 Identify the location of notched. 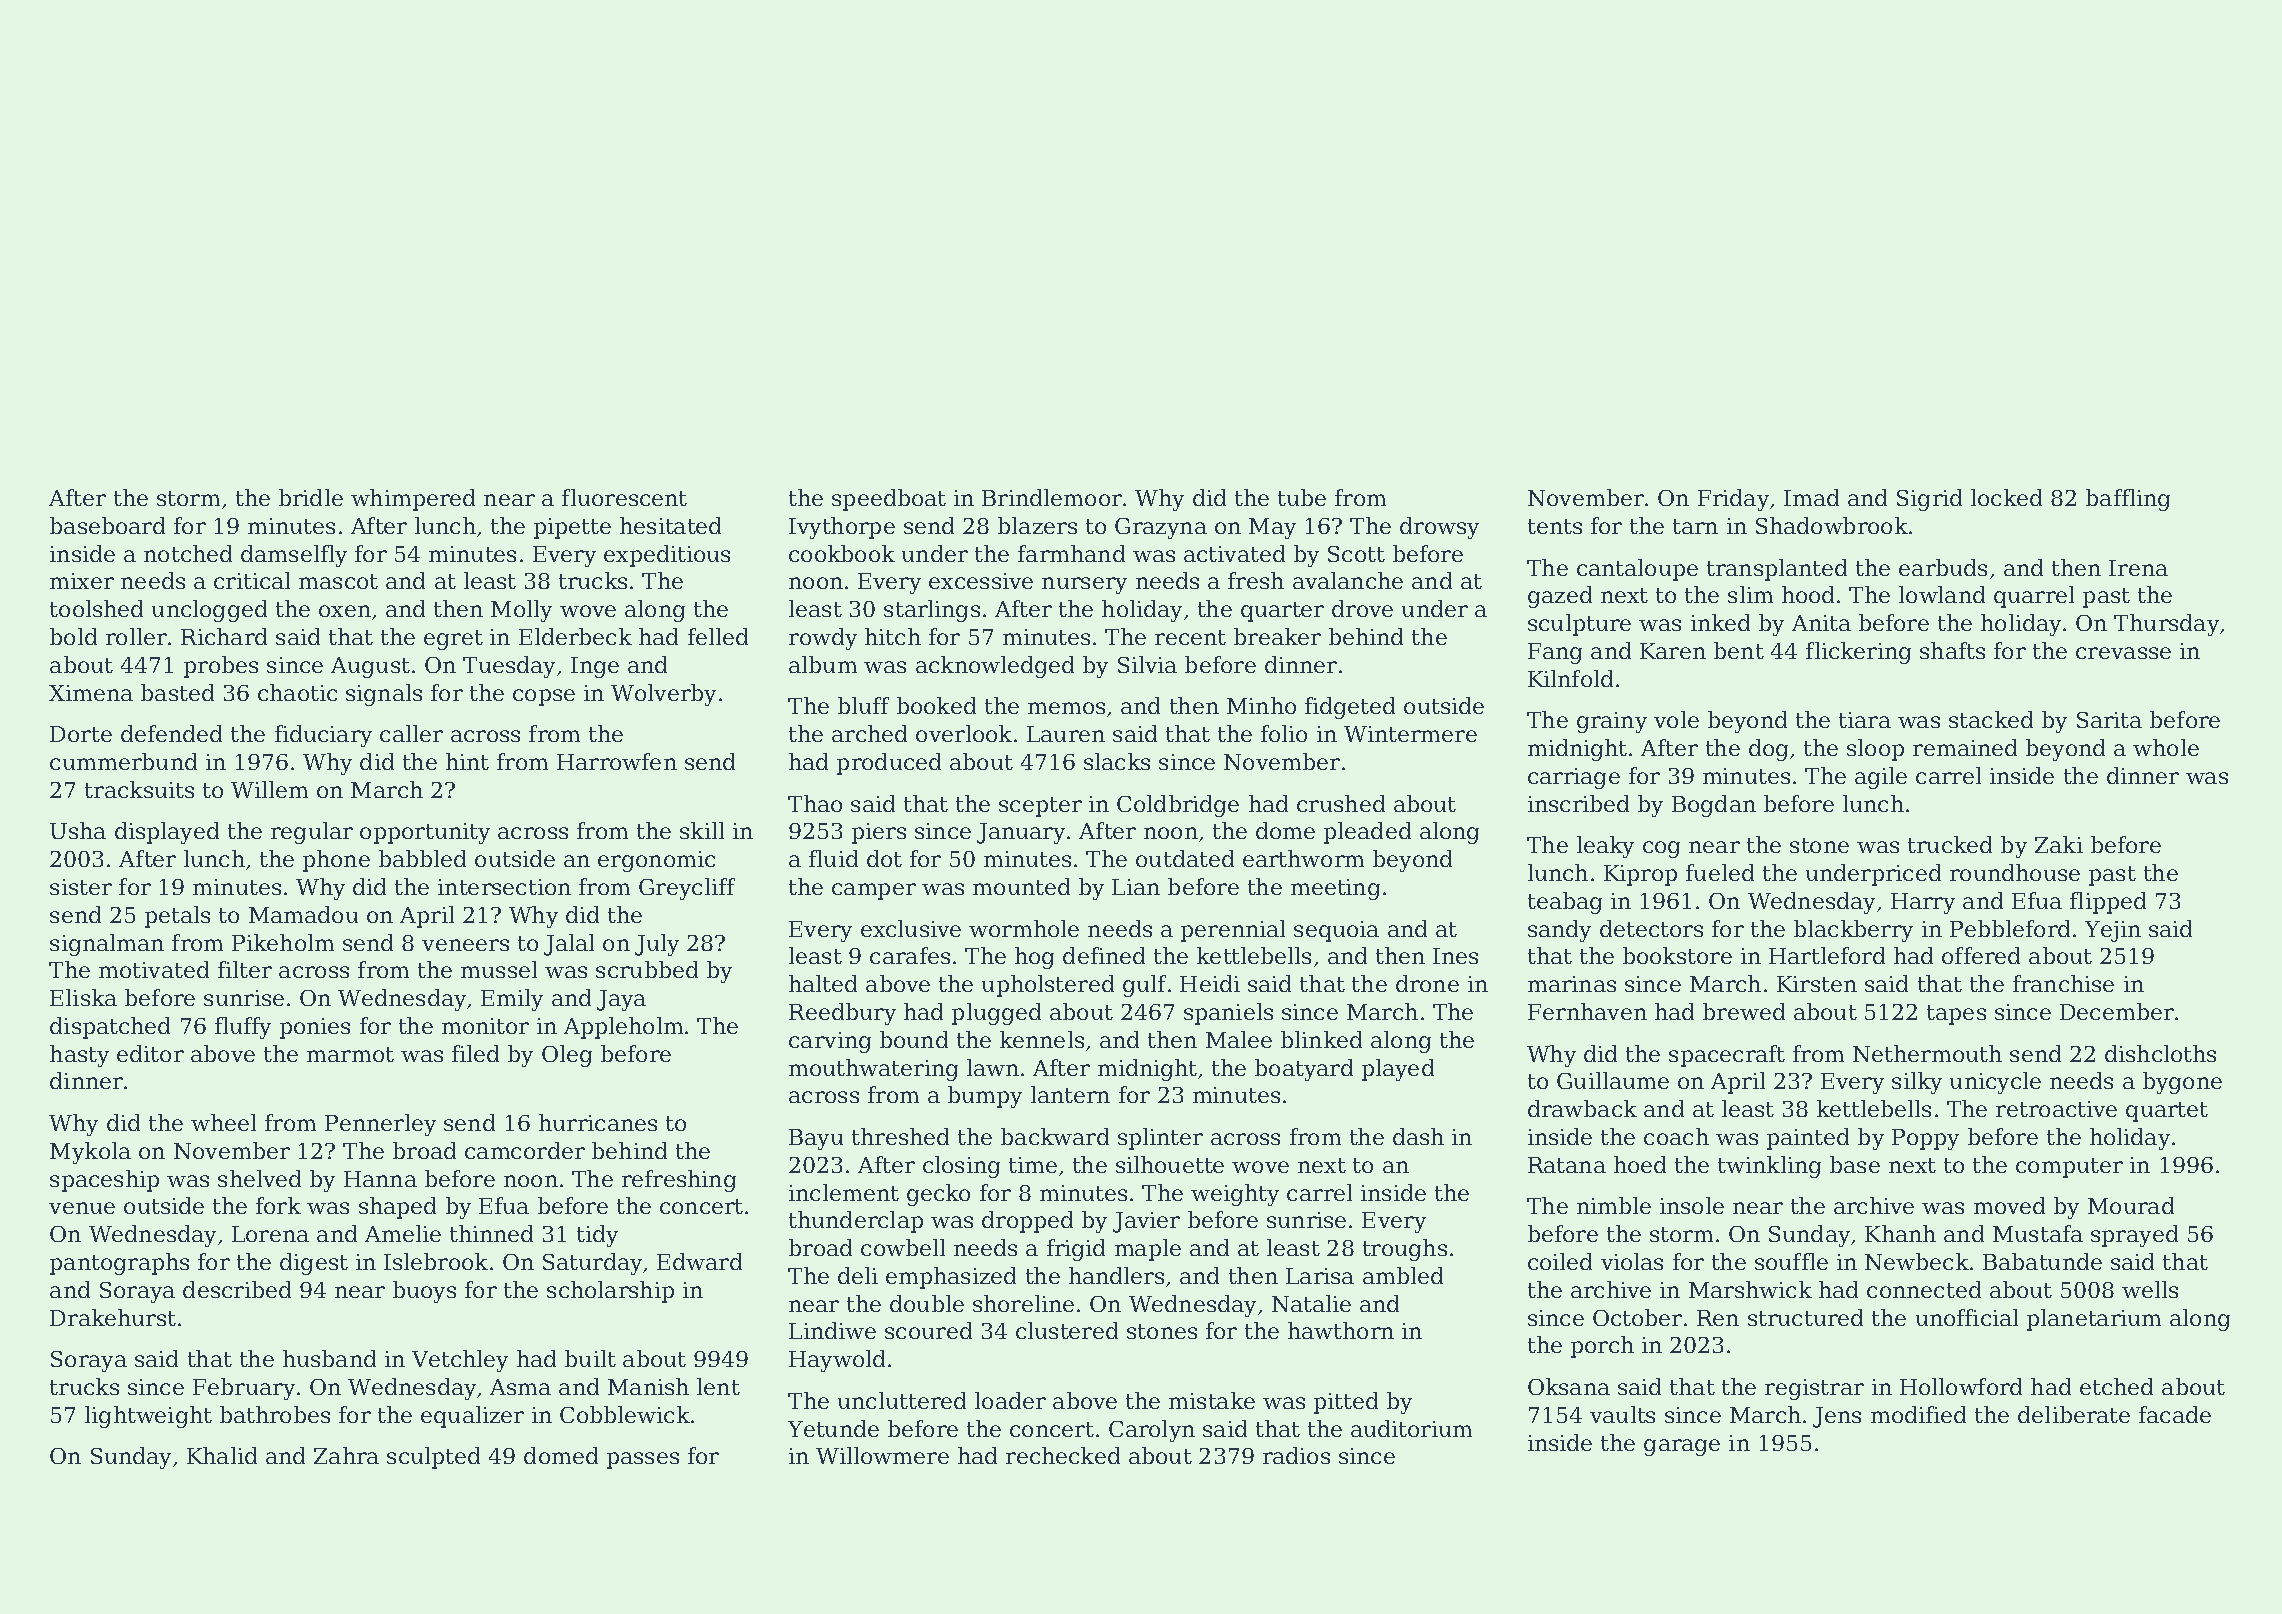
(188, 553).
